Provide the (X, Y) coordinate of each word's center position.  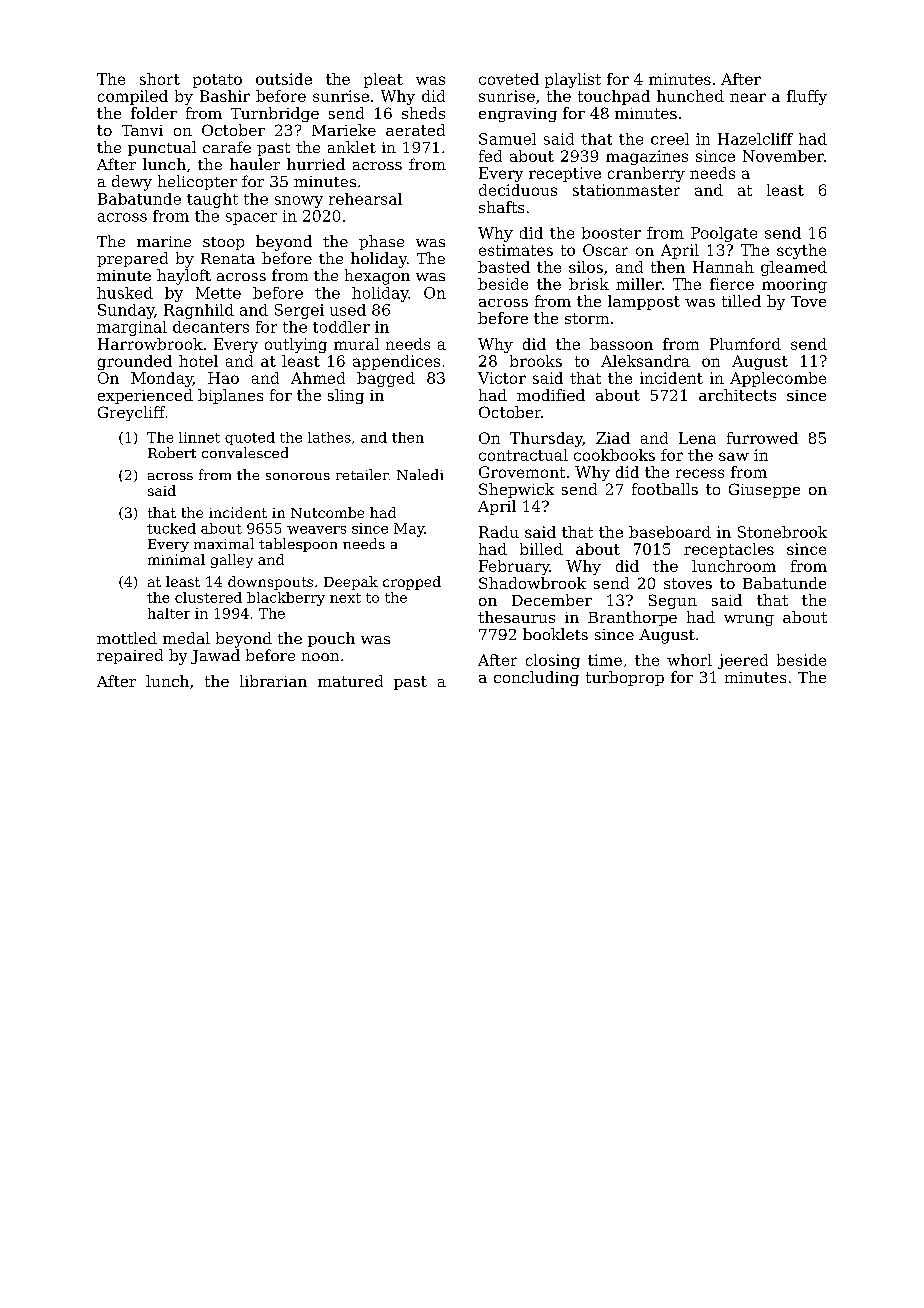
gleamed (794, 268)
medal (186, 638)
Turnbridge (275, 114)
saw (734, 456)
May (409, 530)
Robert (172, 452)
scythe (801, 251)
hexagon (377, 277)
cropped (412, 583)
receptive (565, 174)
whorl (689, 660)
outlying (296, 345)
